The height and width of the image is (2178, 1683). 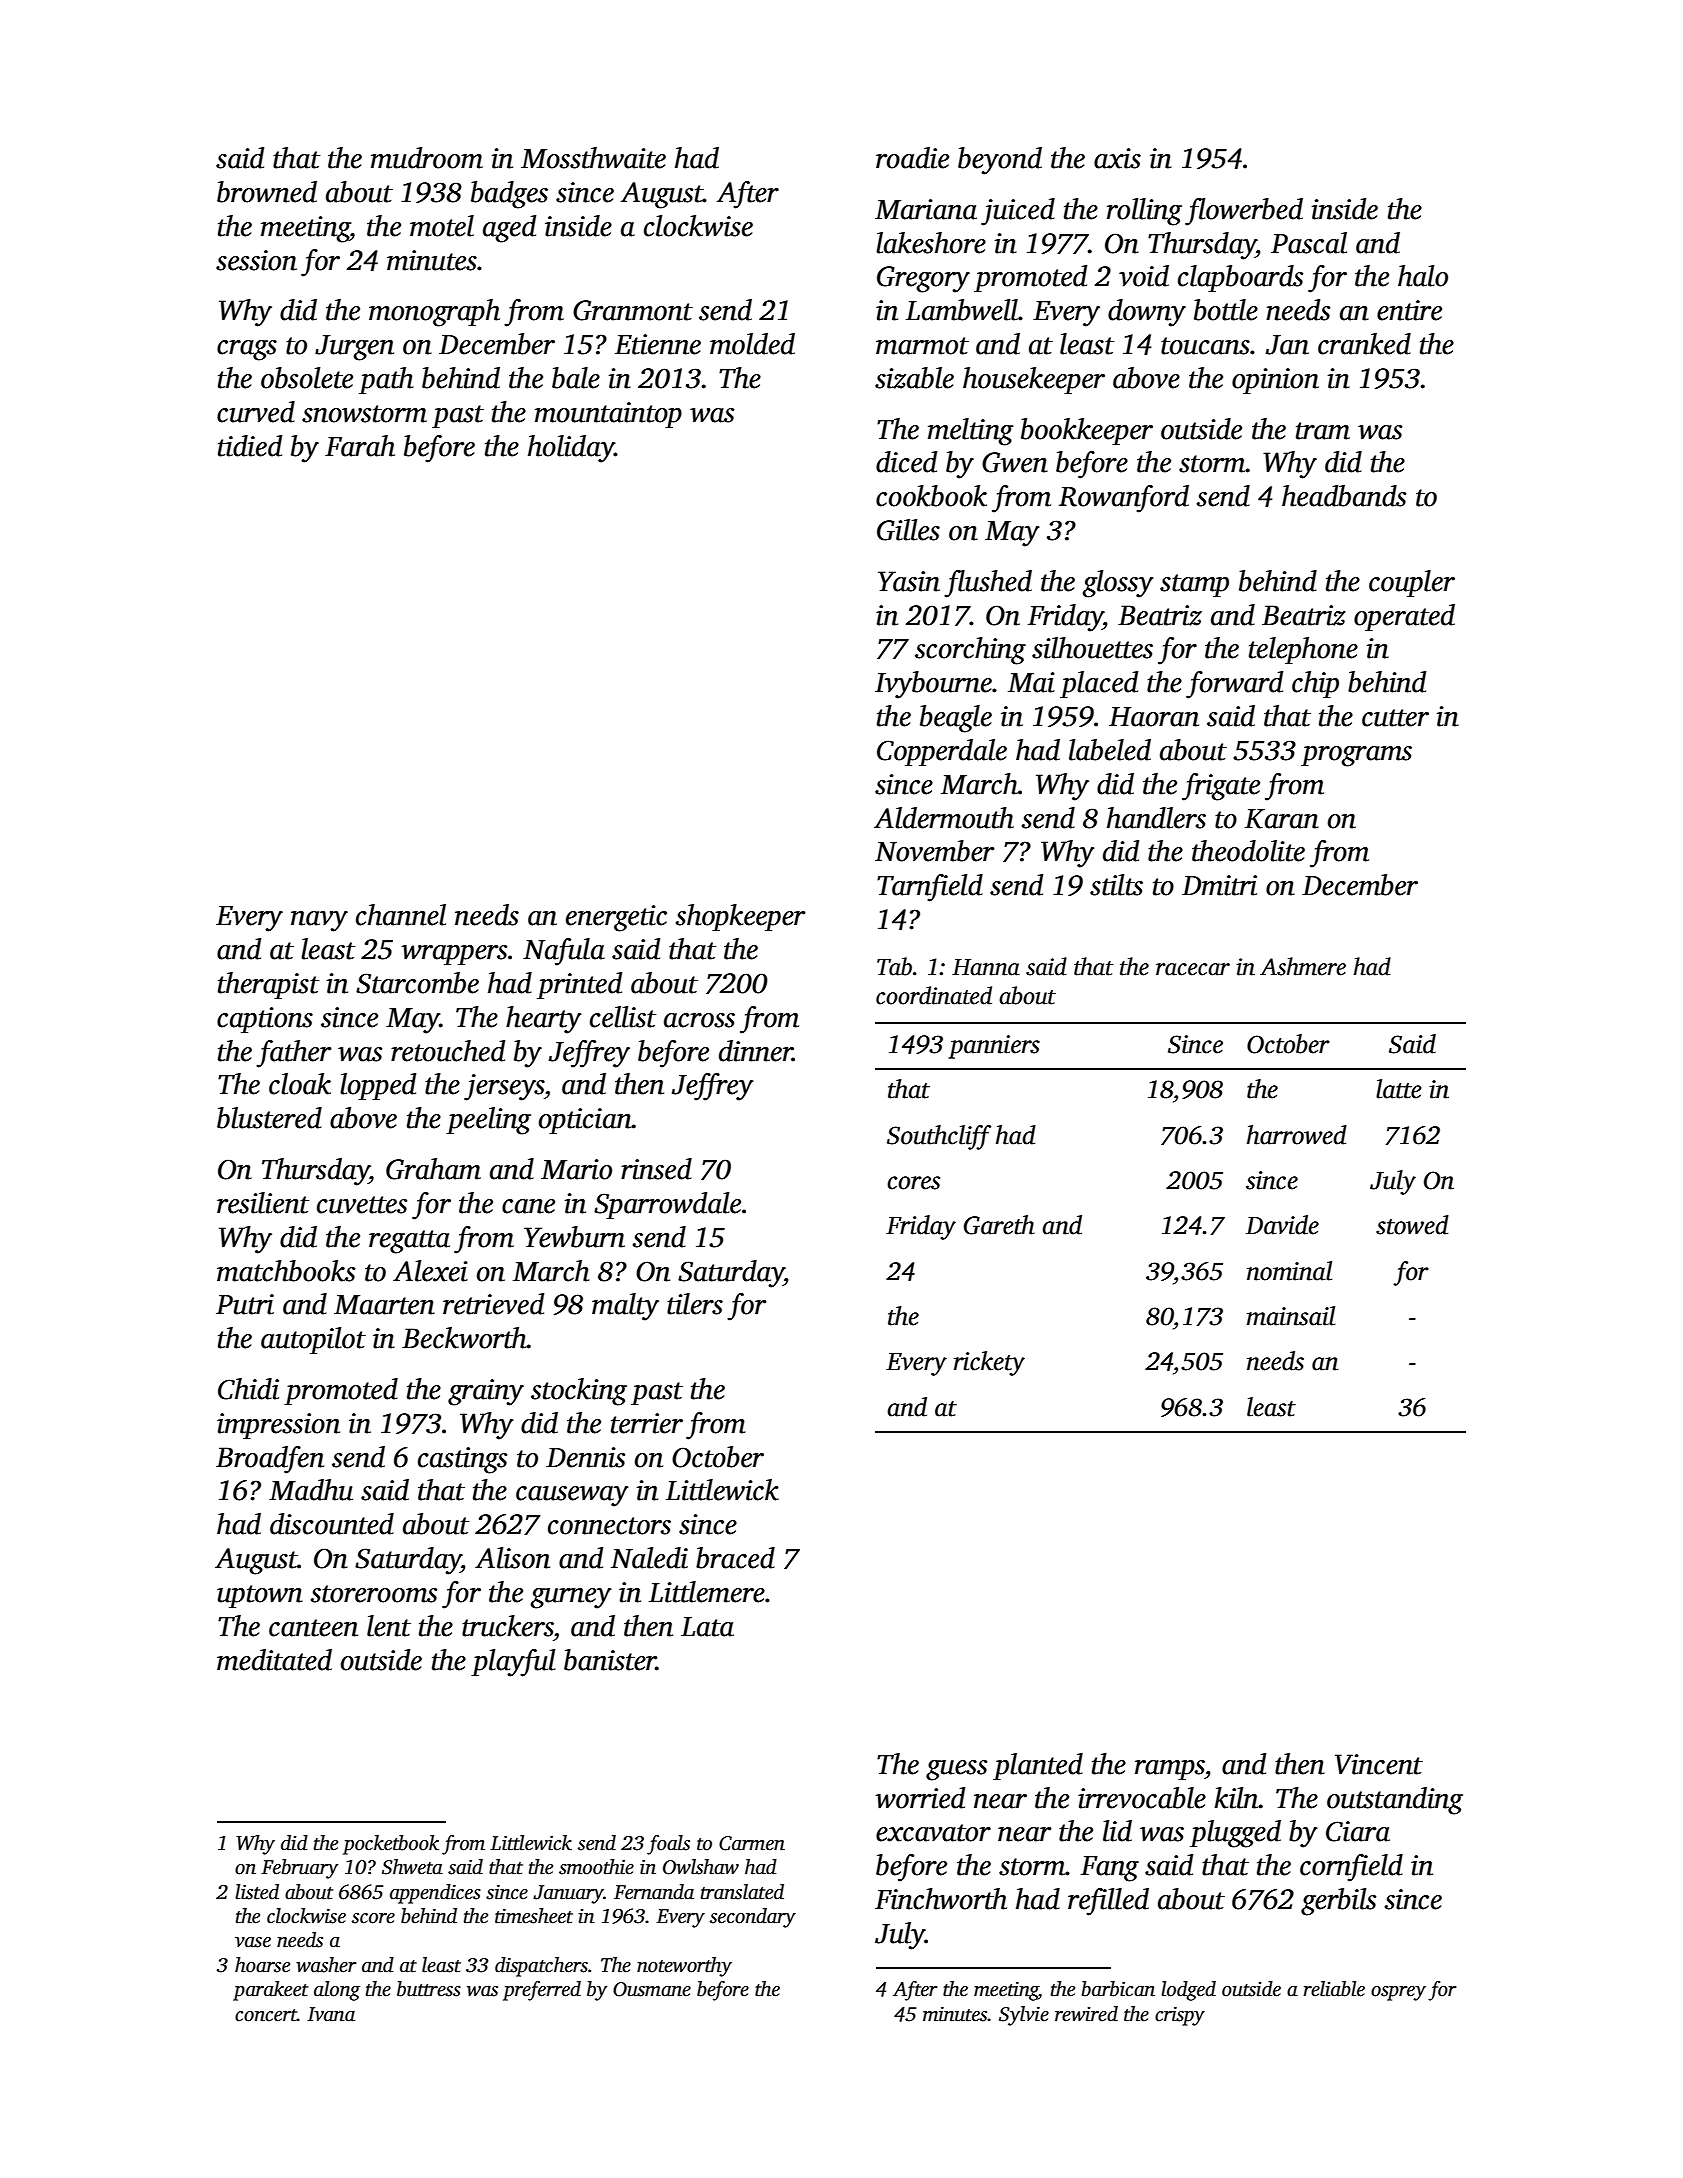 I want to click on Karan, so click(x=1282, y=819).
